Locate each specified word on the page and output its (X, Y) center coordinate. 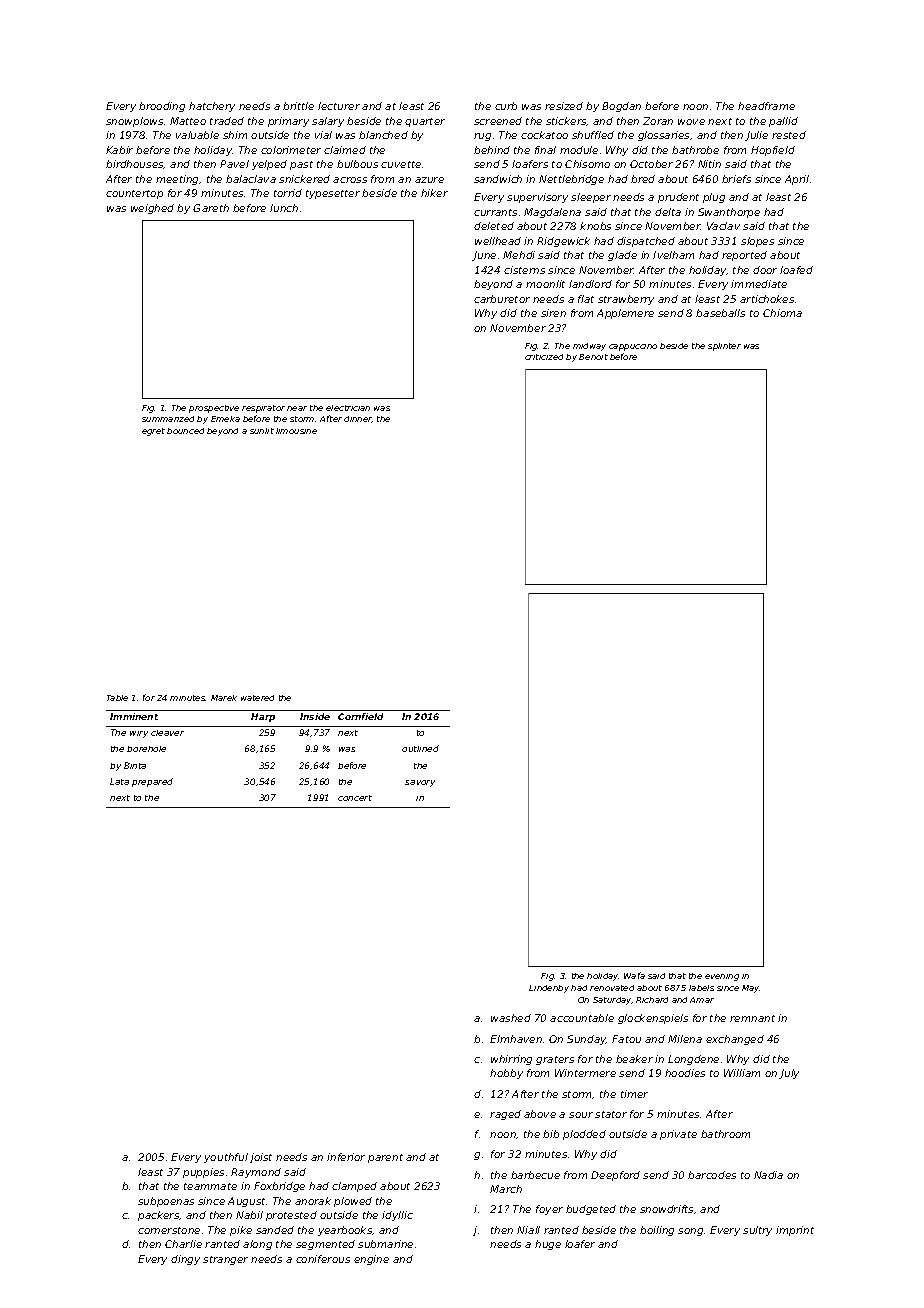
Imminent (134, 716)
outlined (420, 748)
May (751, 989)
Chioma (782, 313)
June (484, 256)
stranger (225, 1260)
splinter (724, 347)
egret (153, 432)
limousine (296, 431)
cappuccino (633, 347)
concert (355, 798)
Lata (119, 781)
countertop (134, 194)
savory (420, 783)
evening (722, 977)
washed (511, 1018)
